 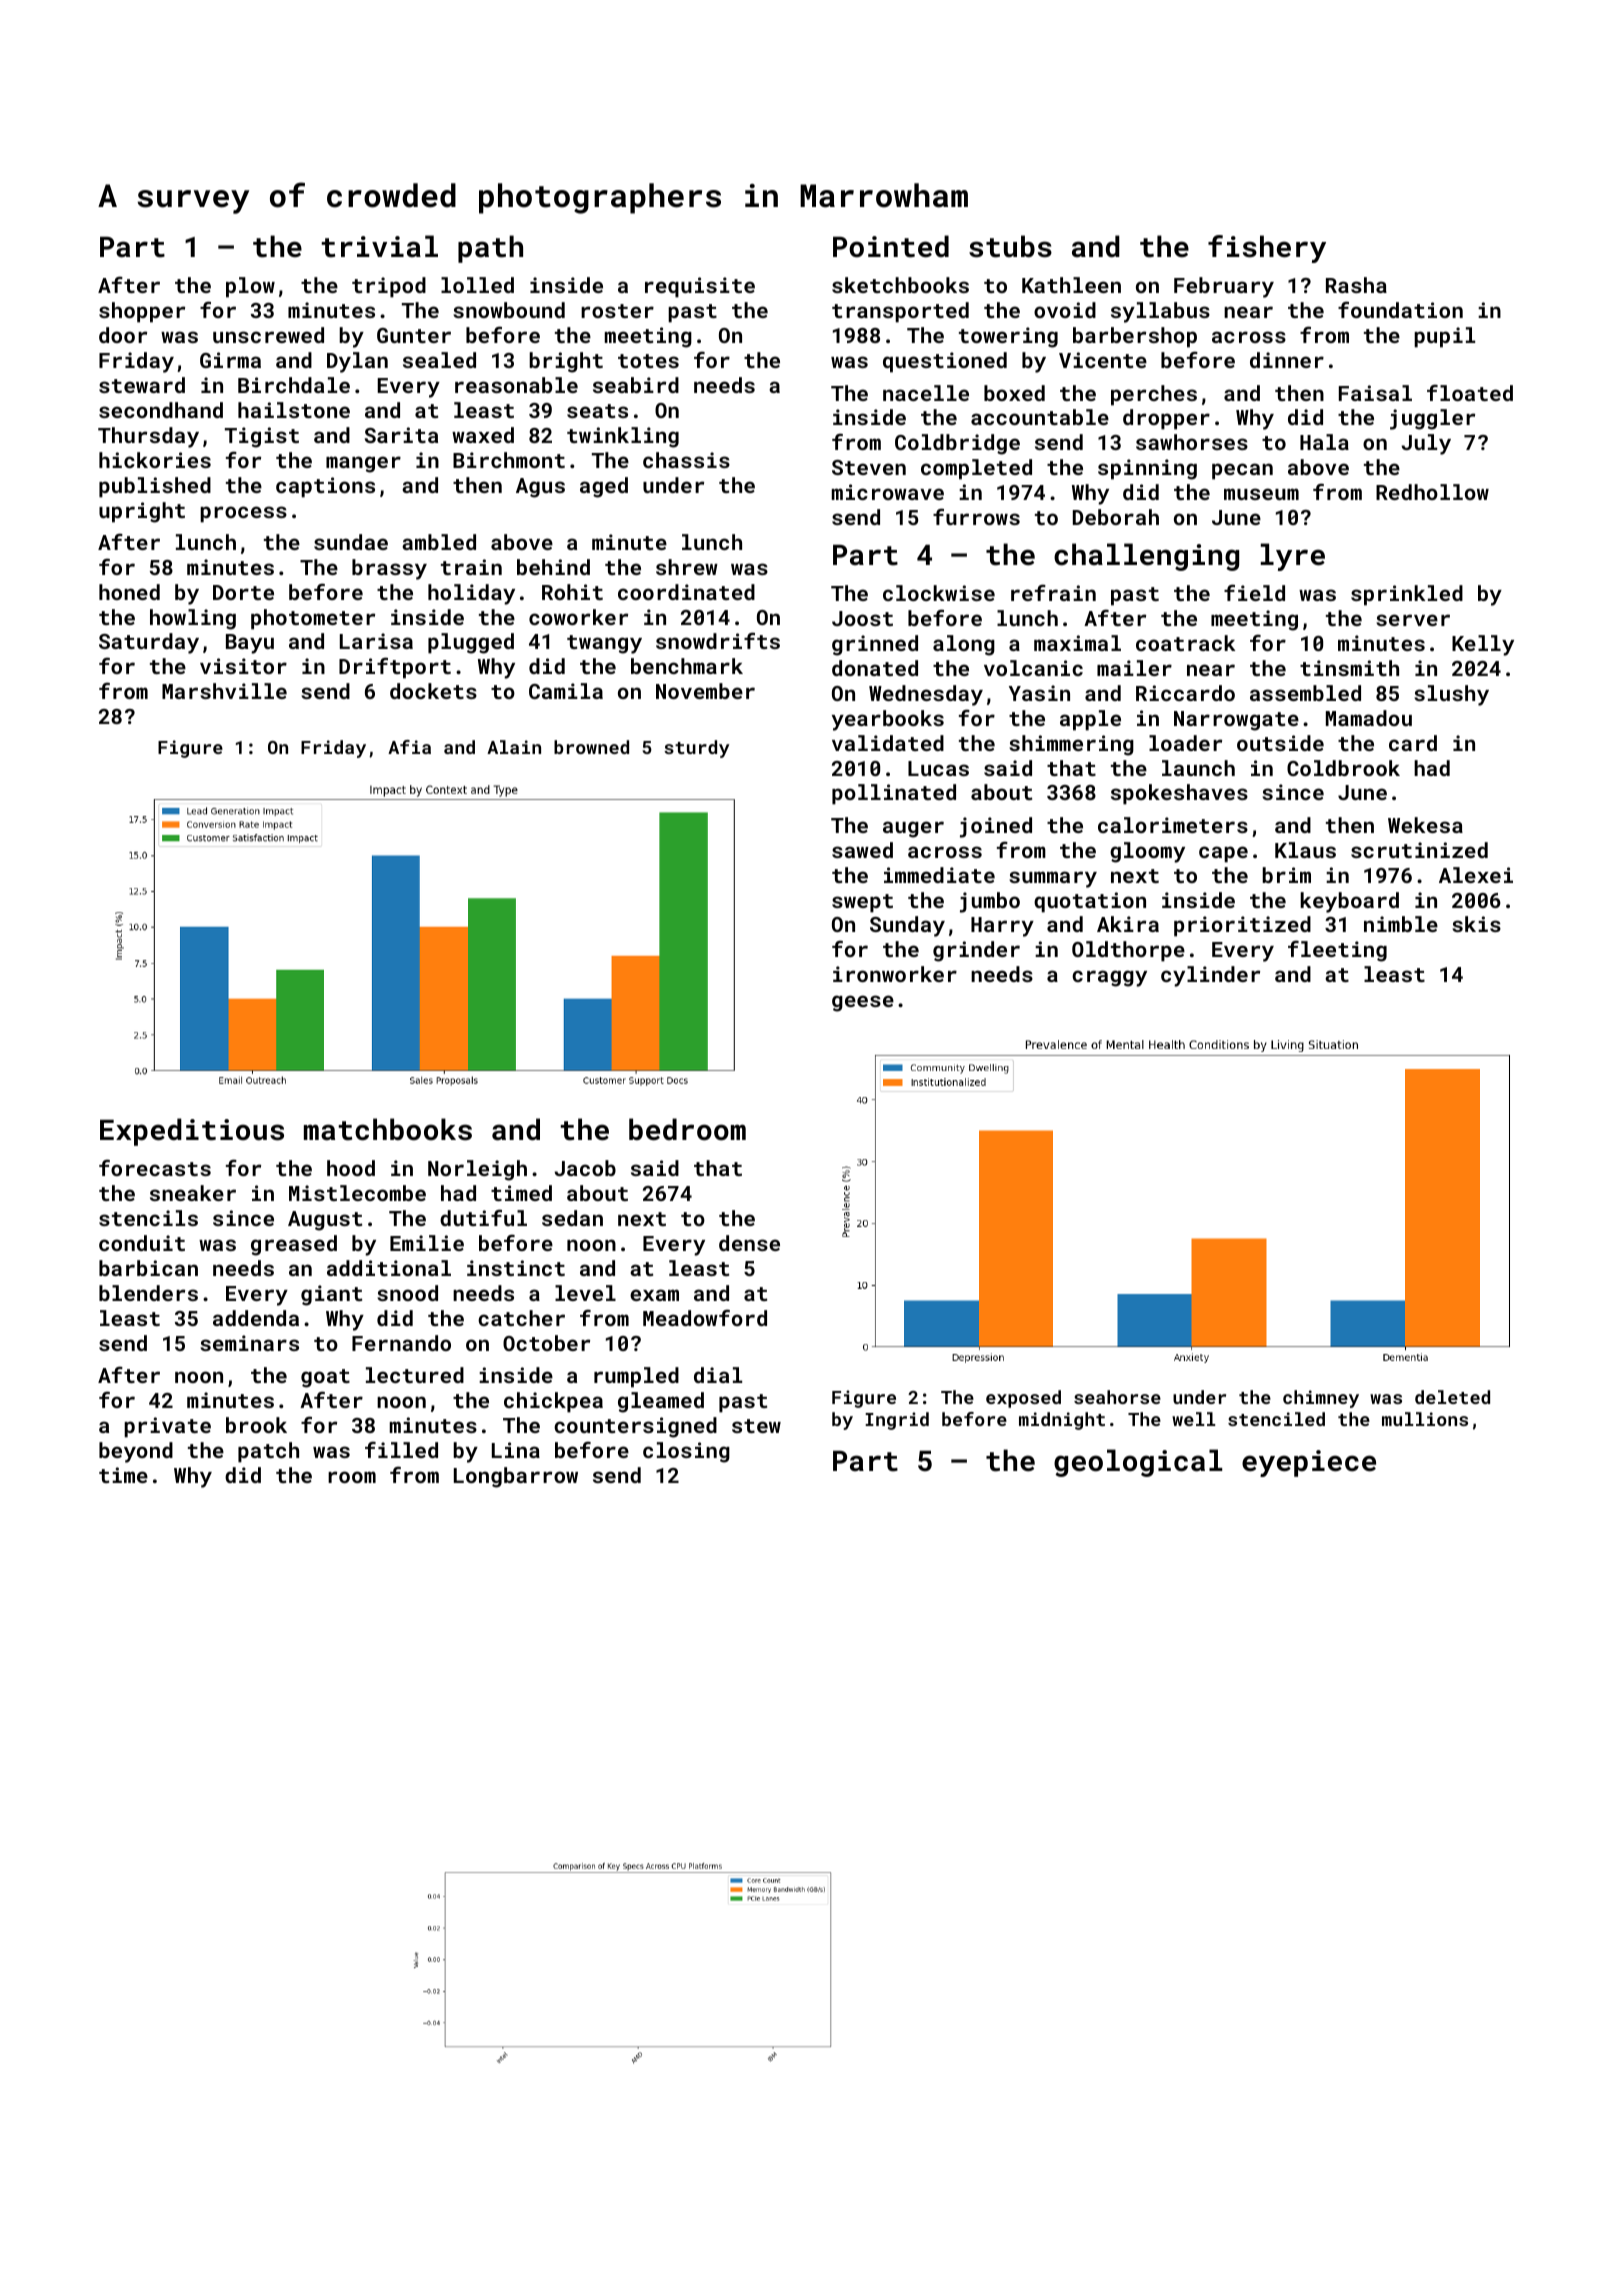 What do you see at coordinates (705, 1317) in the screenshot?
I see `Meadowford` at bounding box center [705, 1317].
